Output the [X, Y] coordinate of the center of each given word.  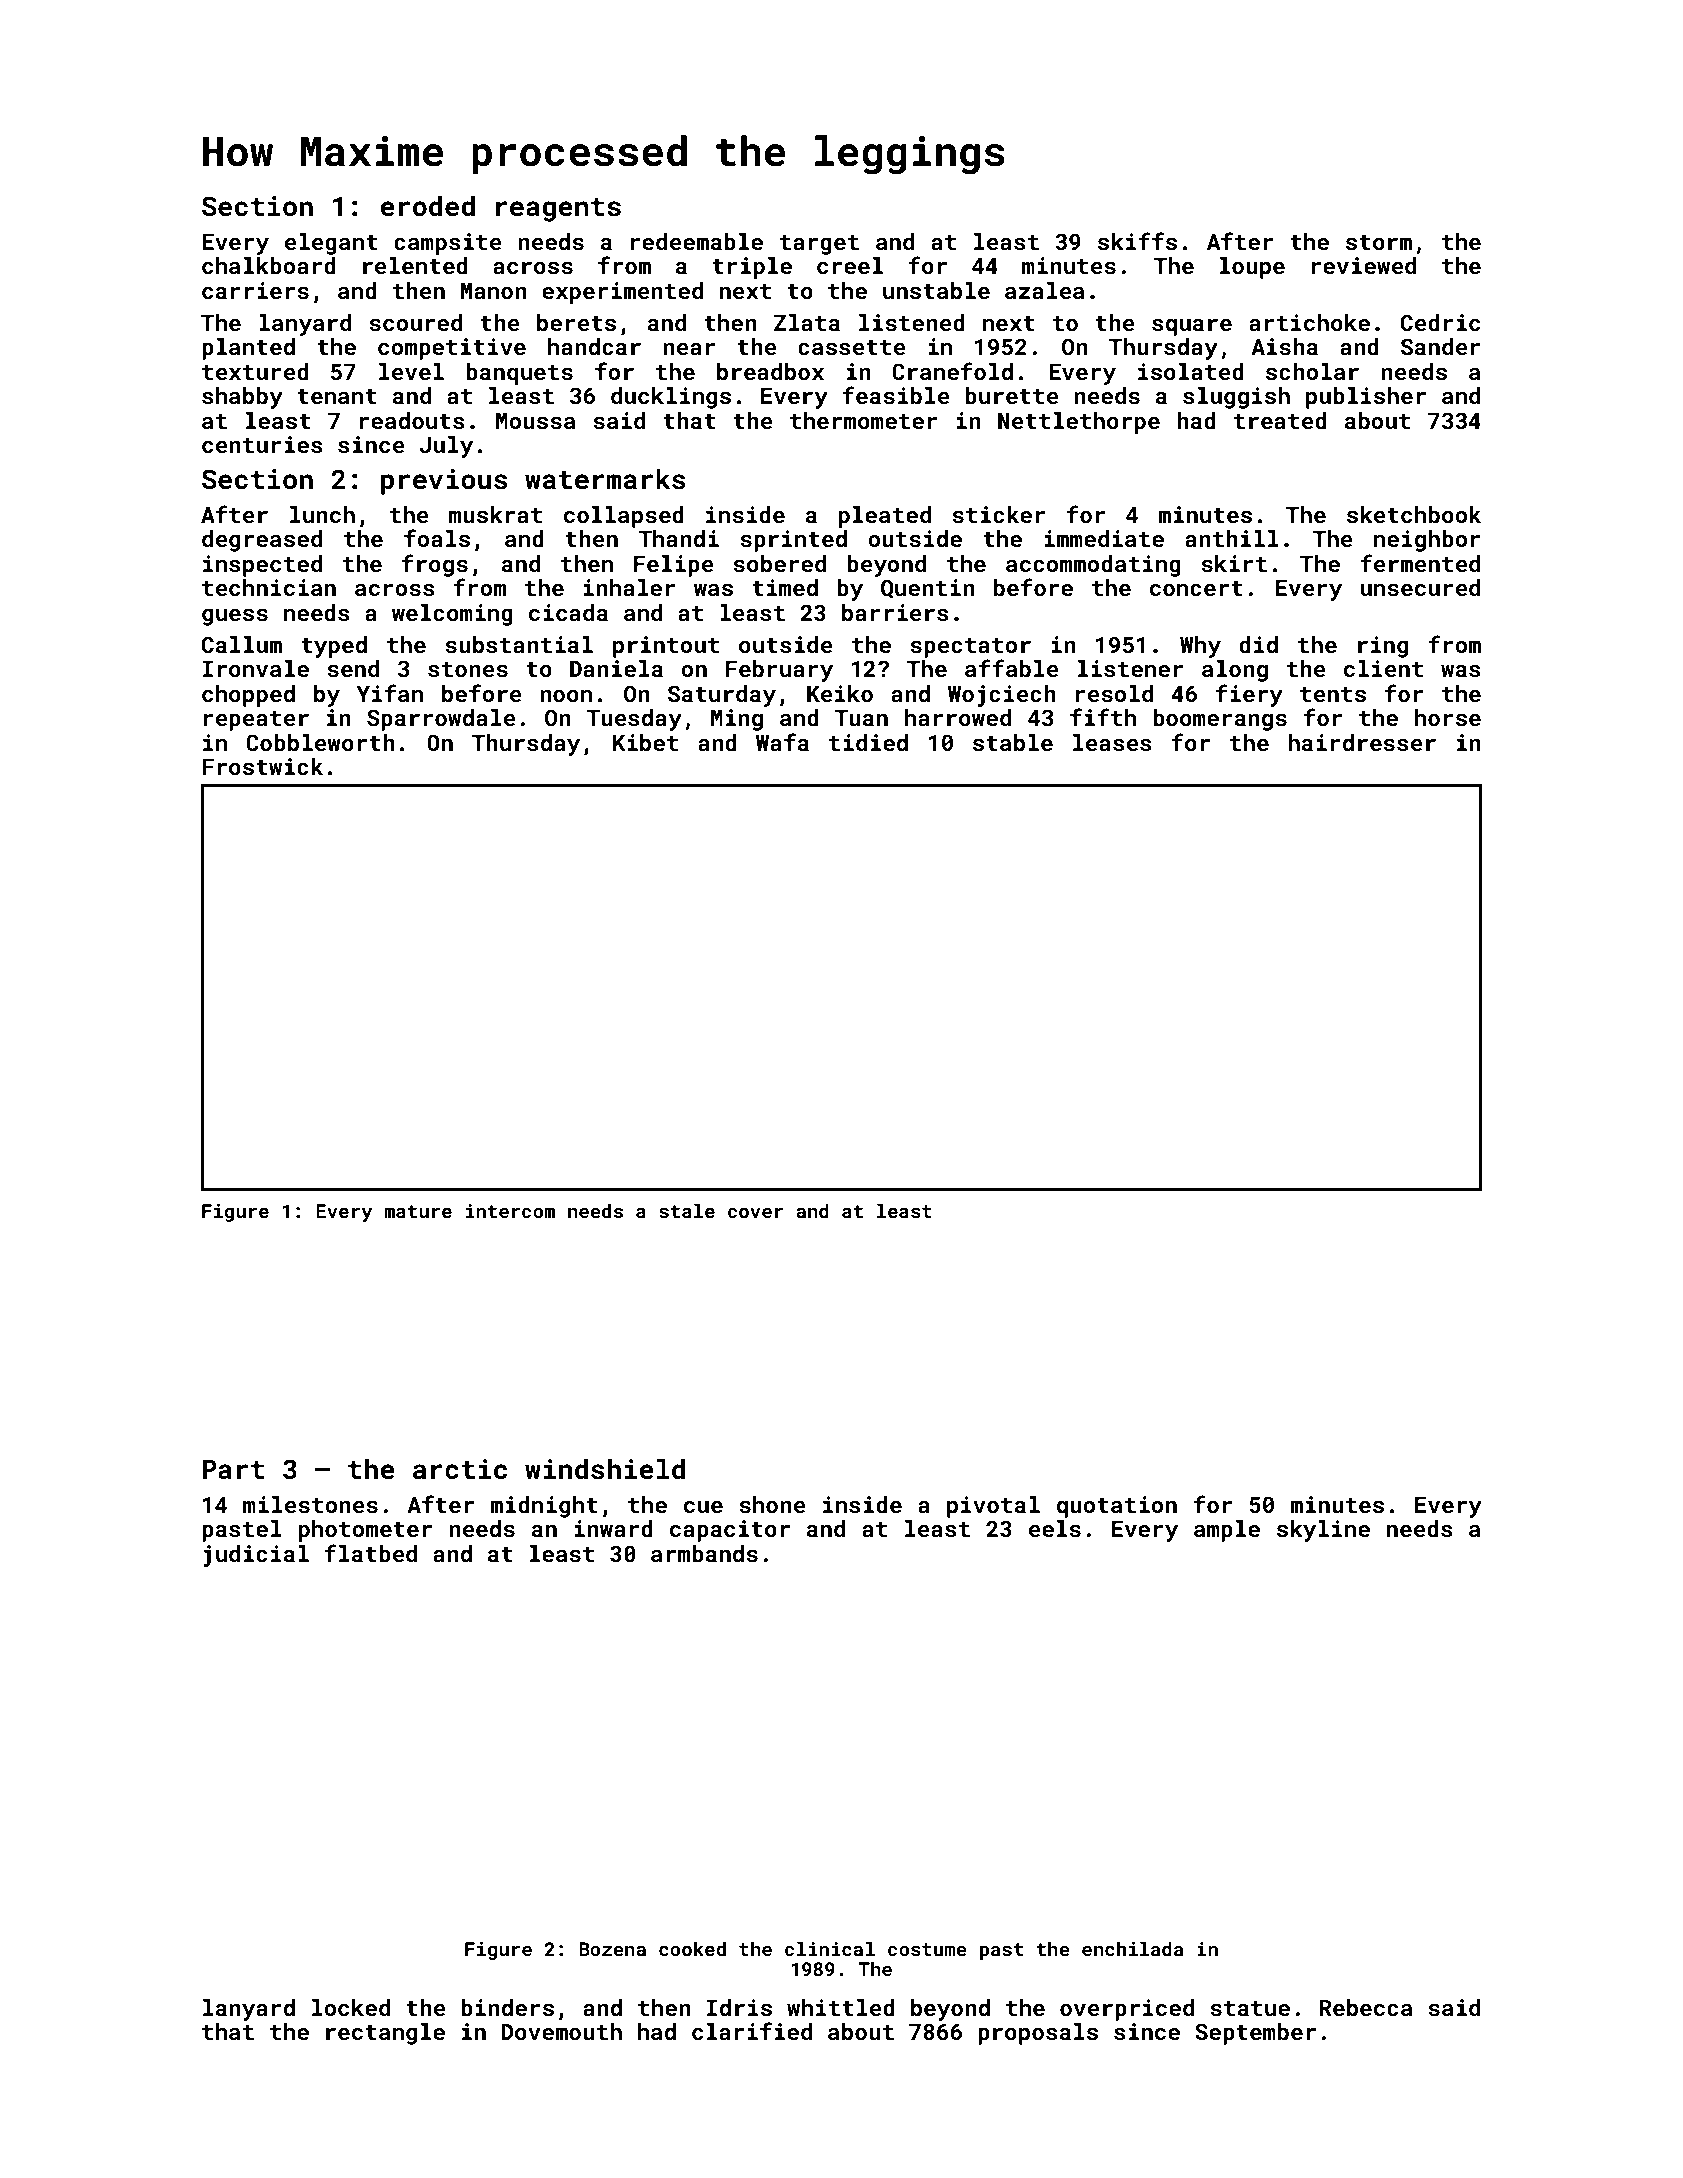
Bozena [612, 1949]
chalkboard [269, 265]
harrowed [958, 717]
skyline [1323, 1531]
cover [755, 1213]
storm [1379, 242]
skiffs [1137, 241]
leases [1112, 742]
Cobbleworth [320, 742]
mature [418, 1211]
